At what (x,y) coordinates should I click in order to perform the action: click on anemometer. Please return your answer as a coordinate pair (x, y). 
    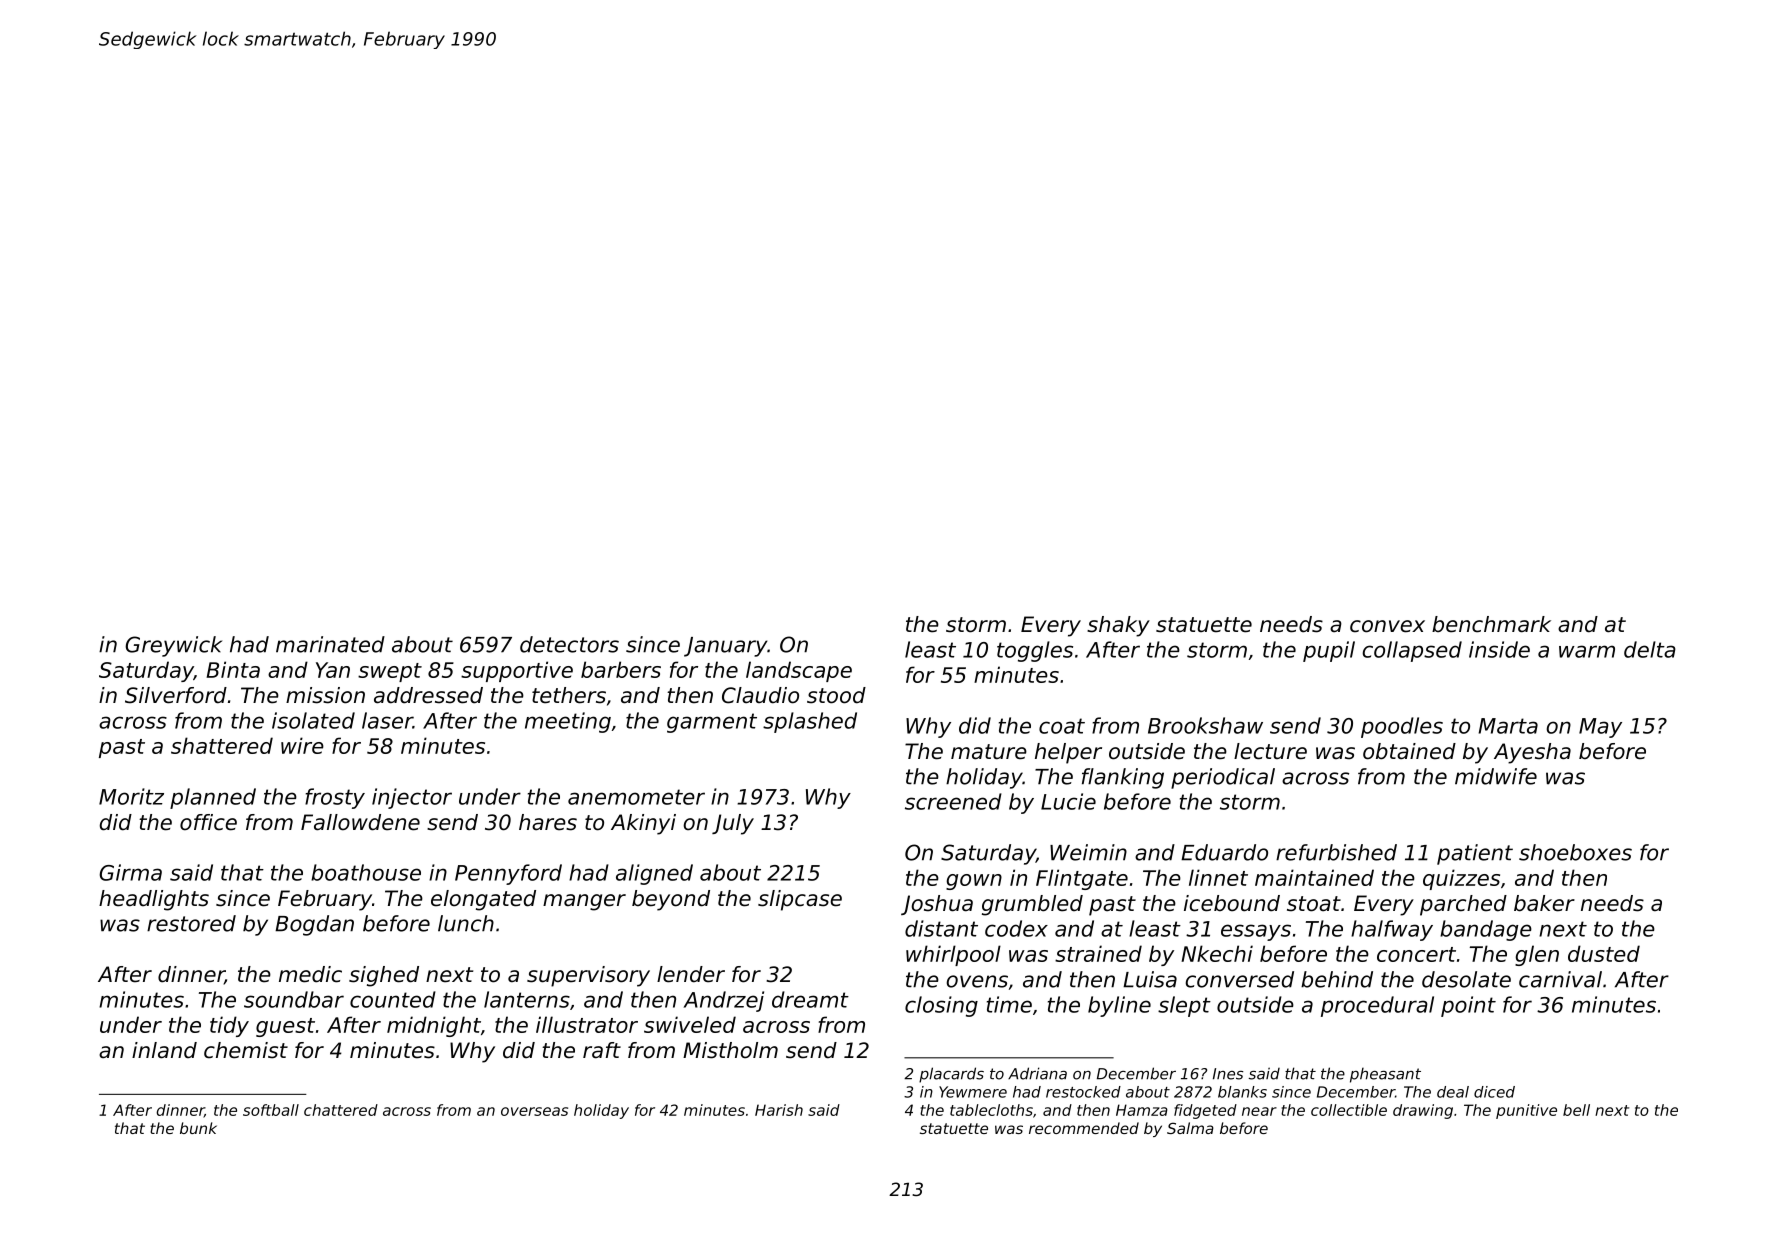
    Looking at the image, I should click on (636, 797).
